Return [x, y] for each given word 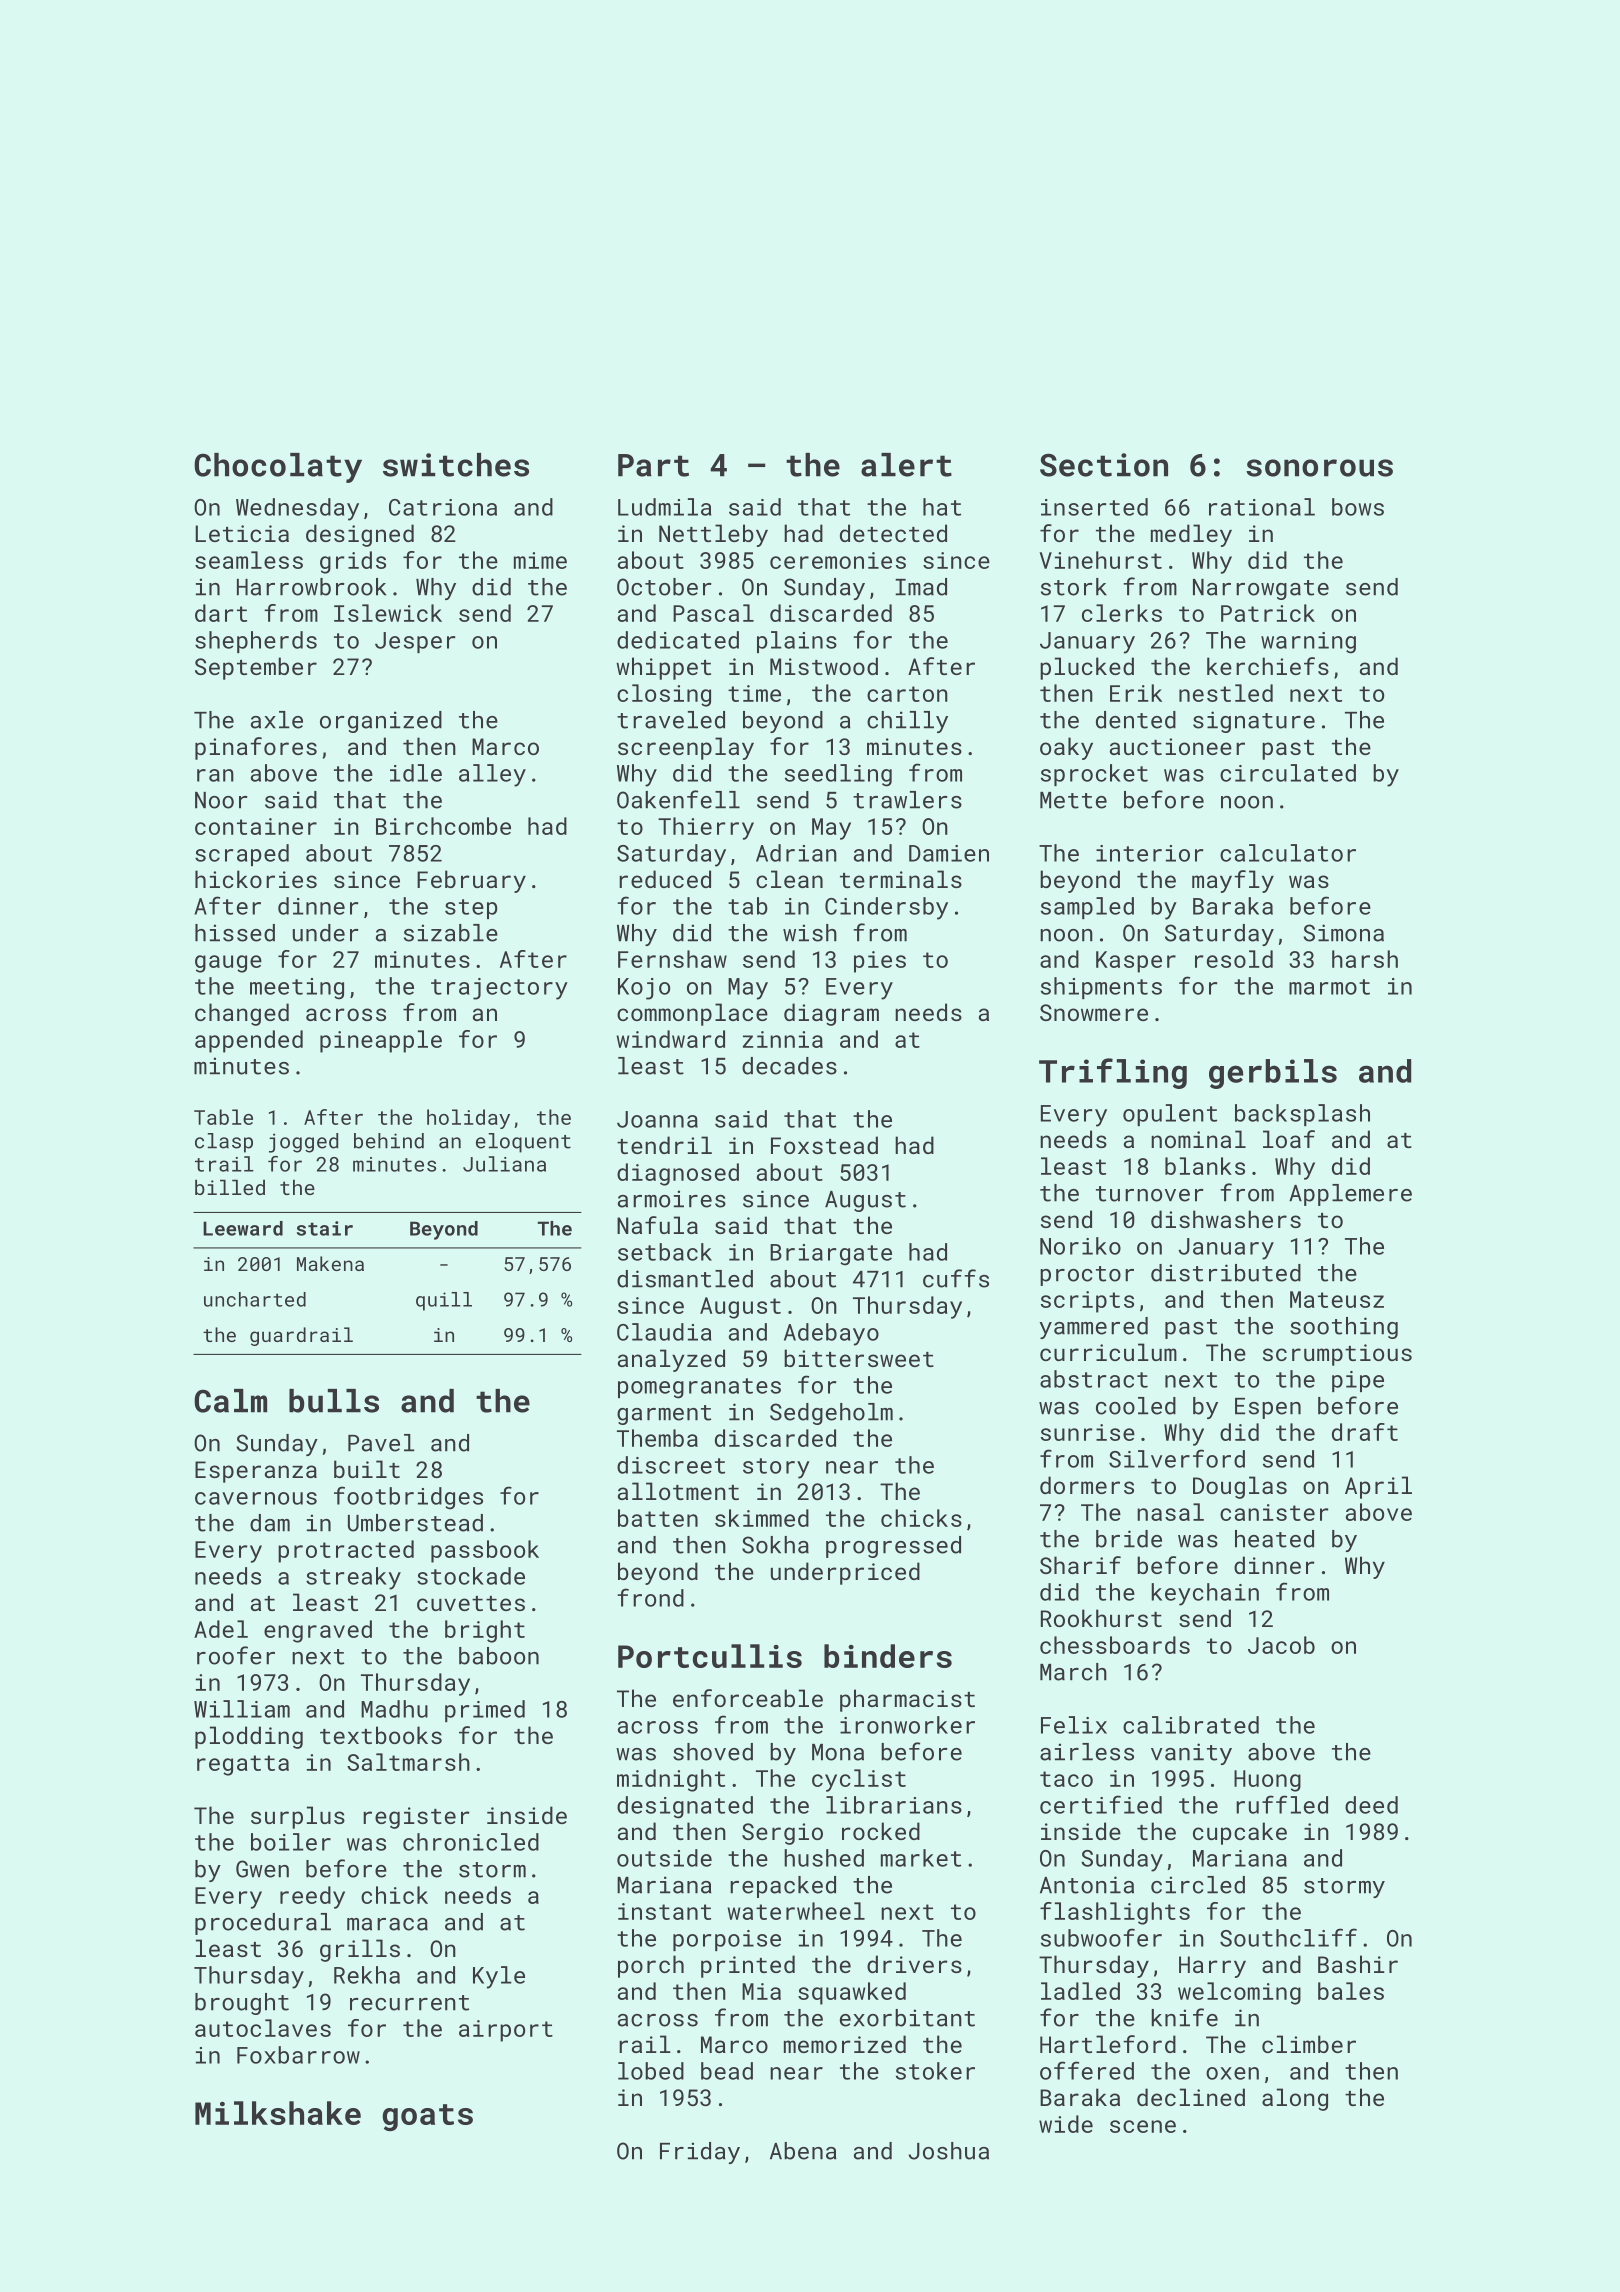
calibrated [1191, 1725]
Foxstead [824, 1145]
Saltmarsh [408, 1762]
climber [1309, 2044]
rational [1262, 507]
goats [427, 2117]
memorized [845, 2044]
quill [444, 1301]
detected [893, 533]
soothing [1344, 1328]
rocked [881, 1831]
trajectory [499, 989]
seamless [249, 560]
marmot [1329, 987]
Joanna [657, 1119]
